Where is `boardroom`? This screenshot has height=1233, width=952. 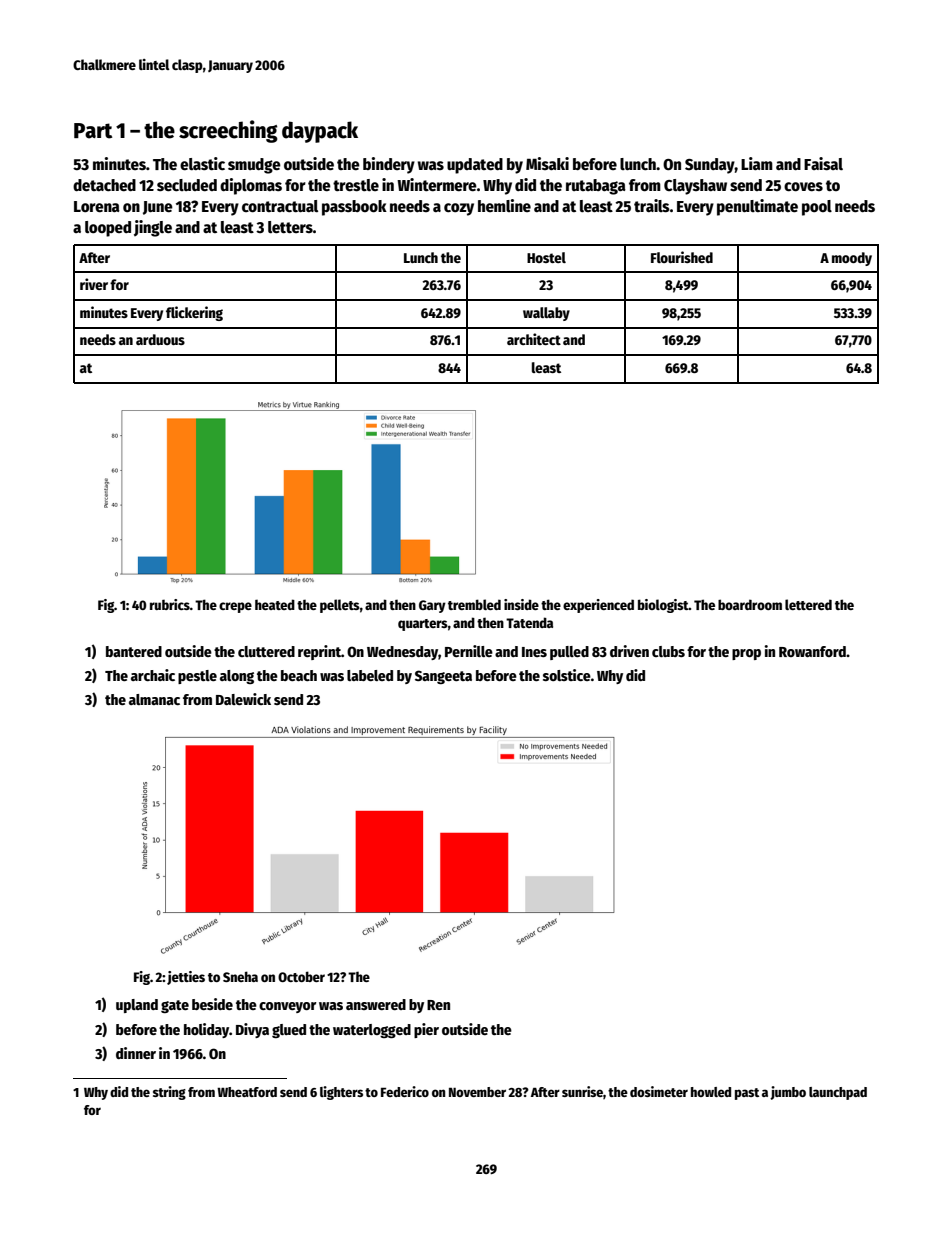 boardroom is located at coordinates (750, 604).
